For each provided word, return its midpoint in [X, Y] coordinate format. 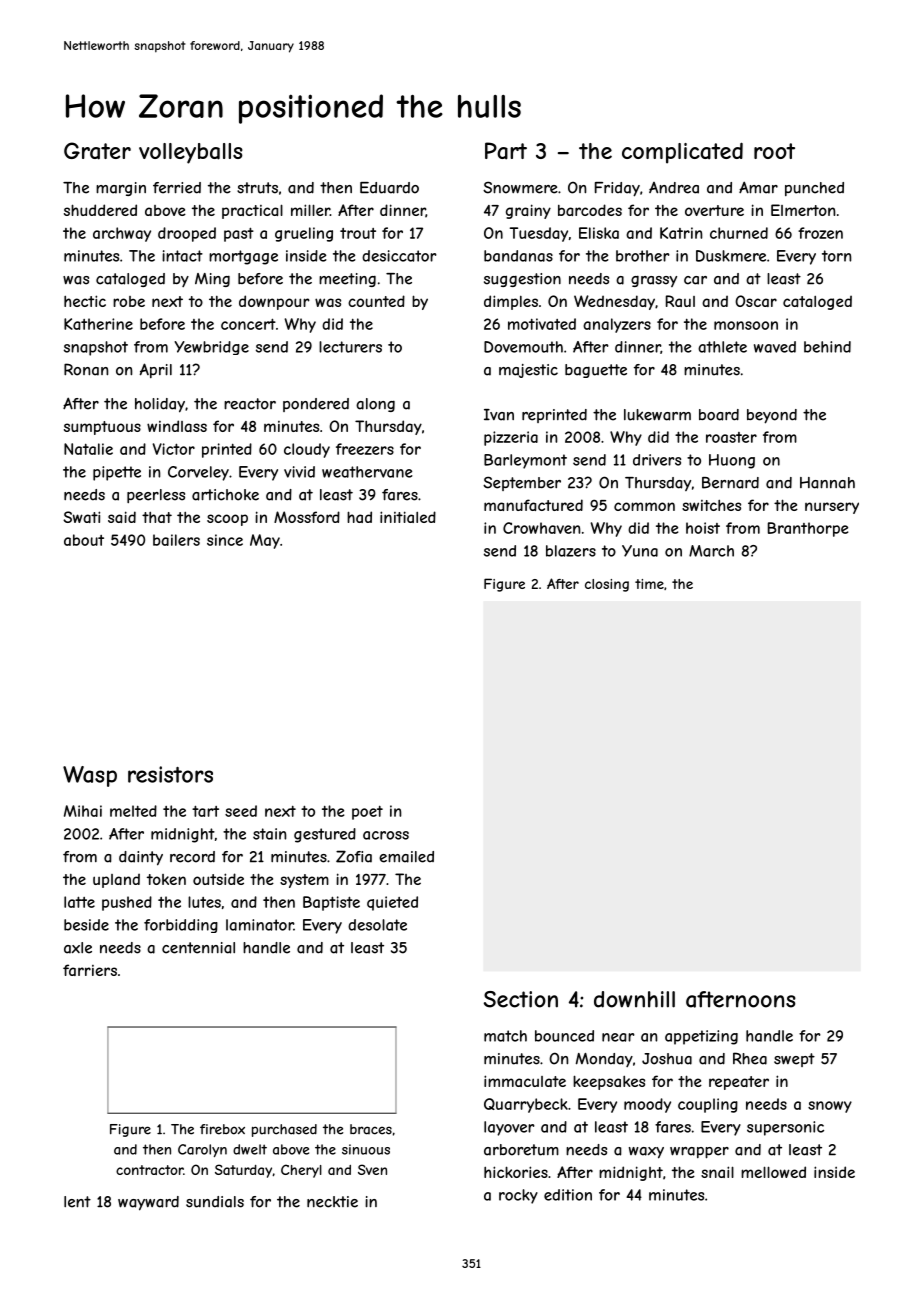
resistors [170, 774]
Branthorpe [808, 529]
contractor [149, 1170]
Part [506, 151]
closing [607, 585]
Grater [97, 151]
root [774, 151]
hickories [516, 1172]
